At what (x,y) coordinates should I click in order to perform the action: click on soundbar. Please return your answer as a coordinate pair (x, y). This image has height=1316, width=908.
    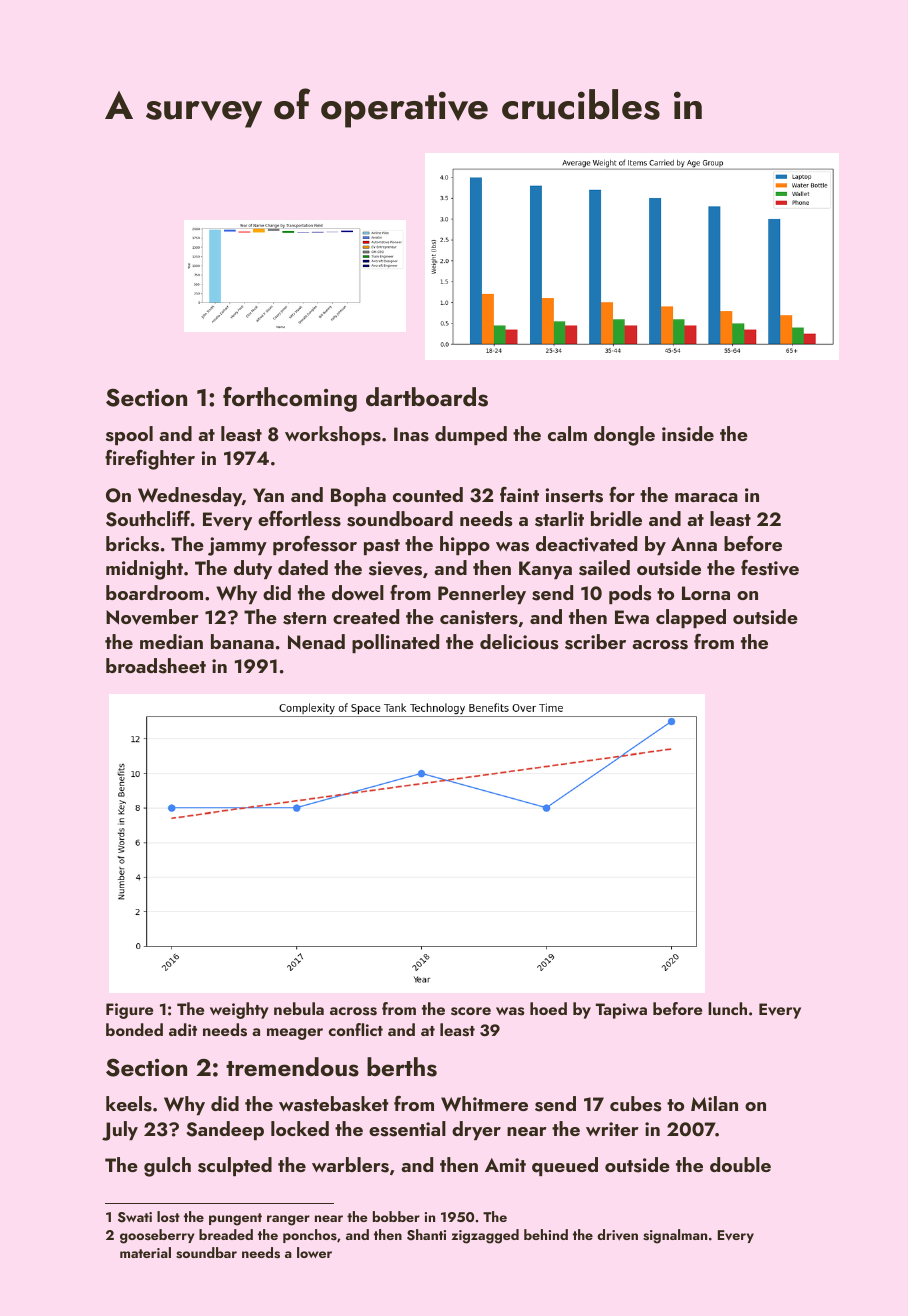
    Looking at the image, I should click on (206, 1253).
